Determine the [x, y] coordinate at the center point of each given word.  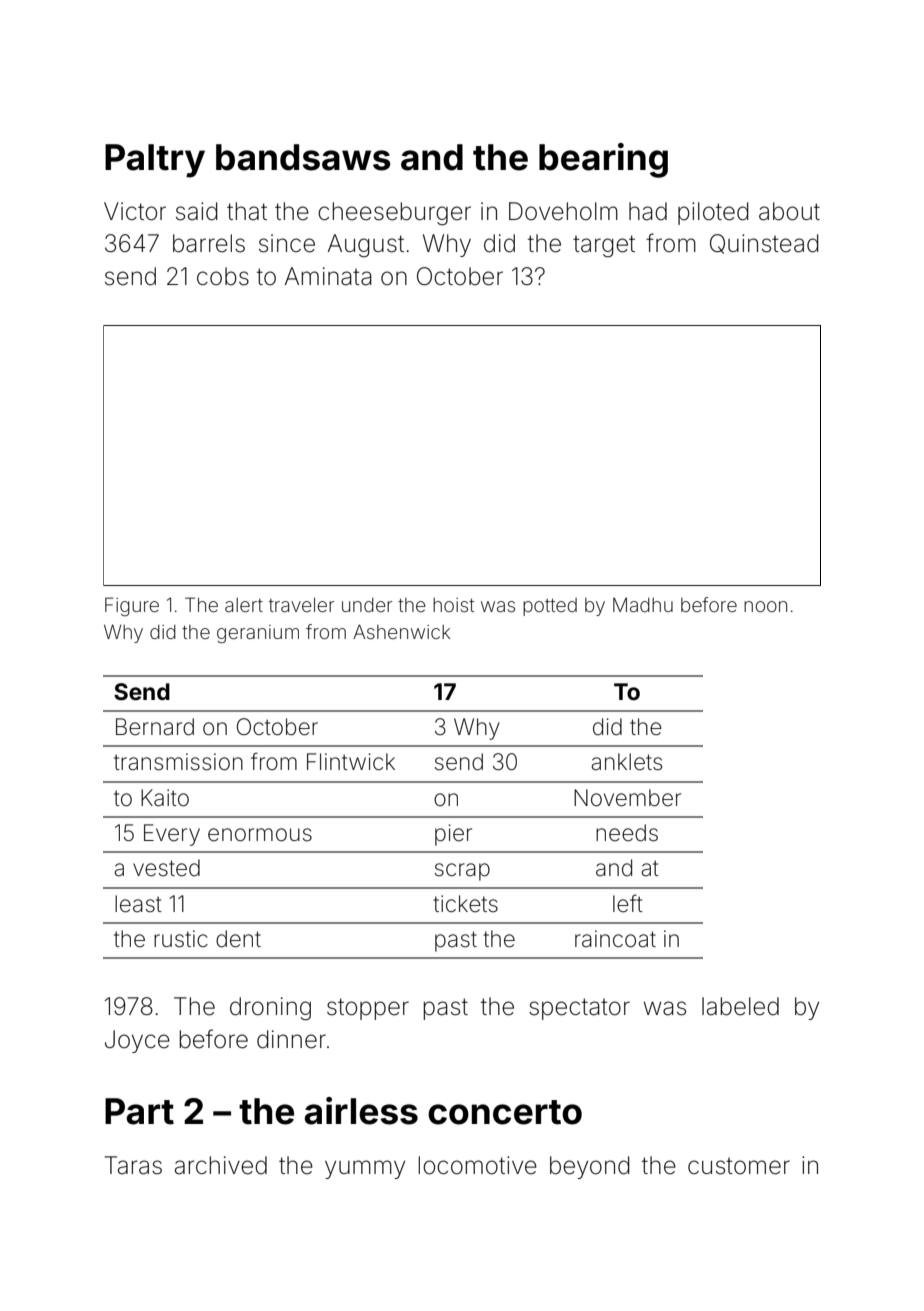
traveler [301, 605]
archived [221, 1165]
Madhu [643, 604]
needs [627, 833]
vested [166, 868]
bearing [603, 160]
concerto [505, 1112]
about [789, 211]
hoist [453, 605]
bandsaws [303, 157]
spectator [579, 1009]
